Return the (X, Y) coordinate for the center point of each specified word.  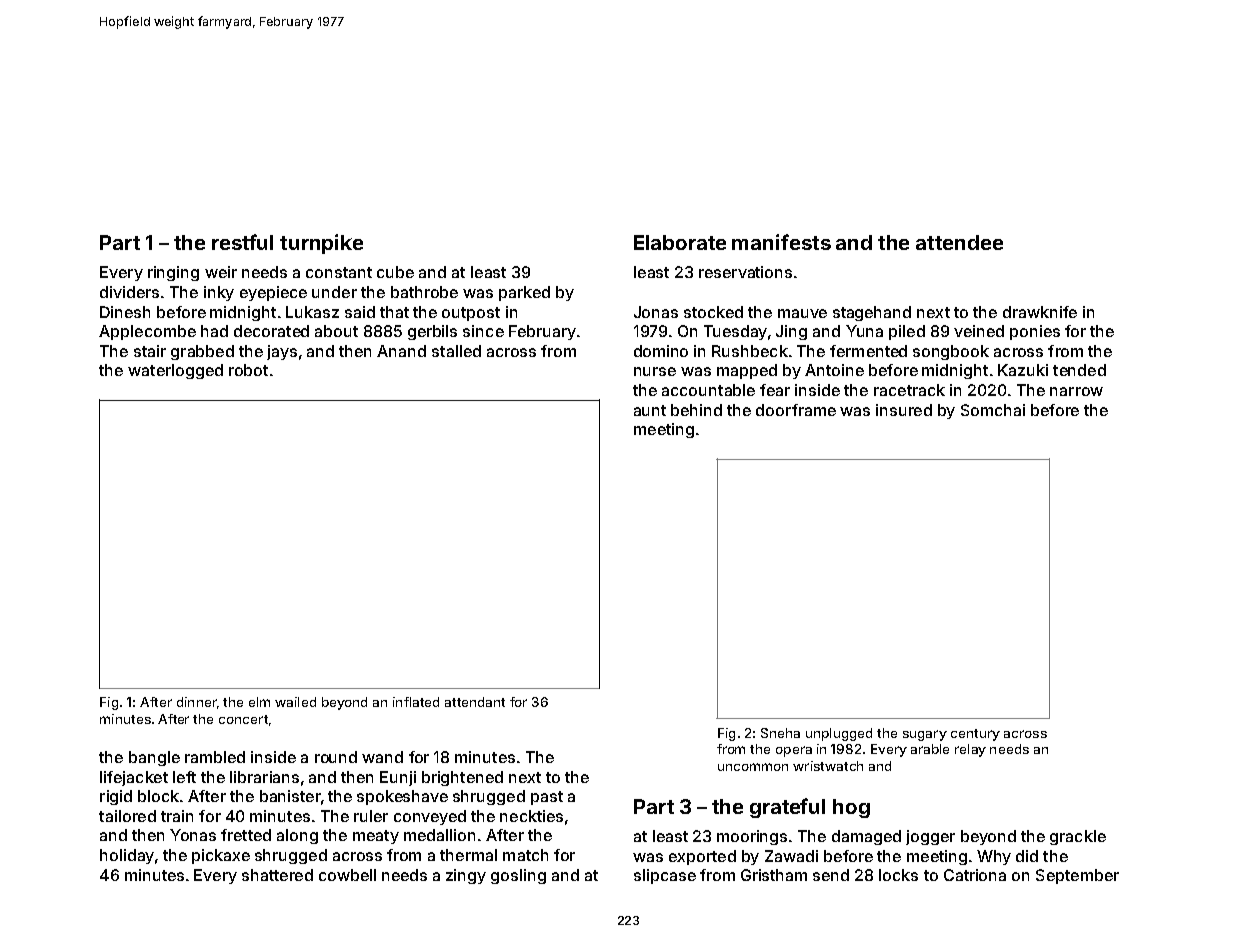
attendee (959, 242)
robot (248, 370)
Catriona (975, 875)
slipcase (665, 876)
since (483, 331)
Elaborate (680, 242)
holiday (127, 856)
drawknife (1040, 312)
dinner (197, 702)
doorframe (796, 410)
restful (242, 242)
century (975, 735)
